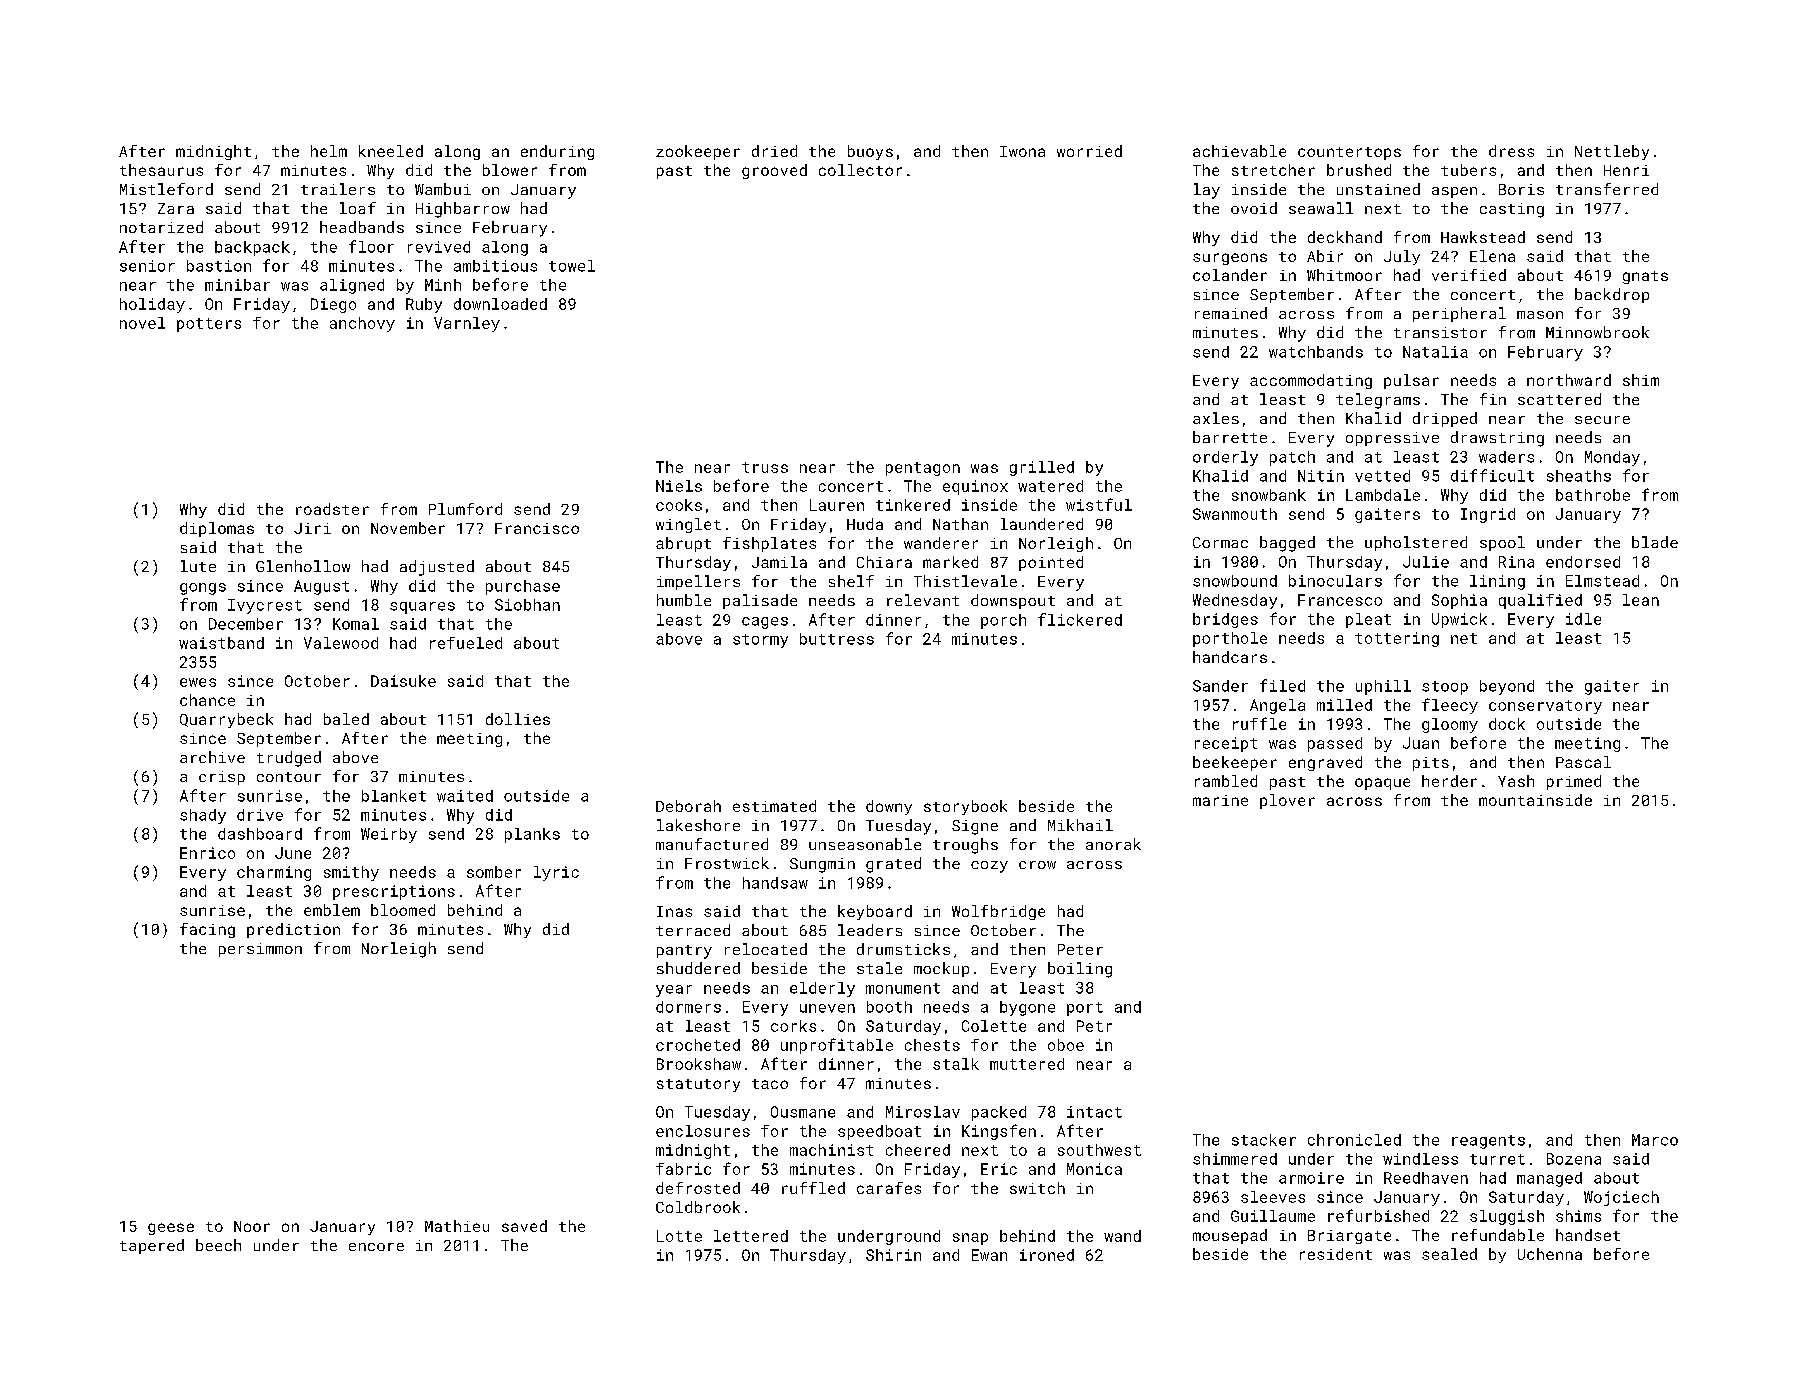 This screenshot has width=1800, height=1391. What do you see at coordinates (1545, 707) in the screenshot?
I see `conservatory` at bounding box center [1545, 707].
